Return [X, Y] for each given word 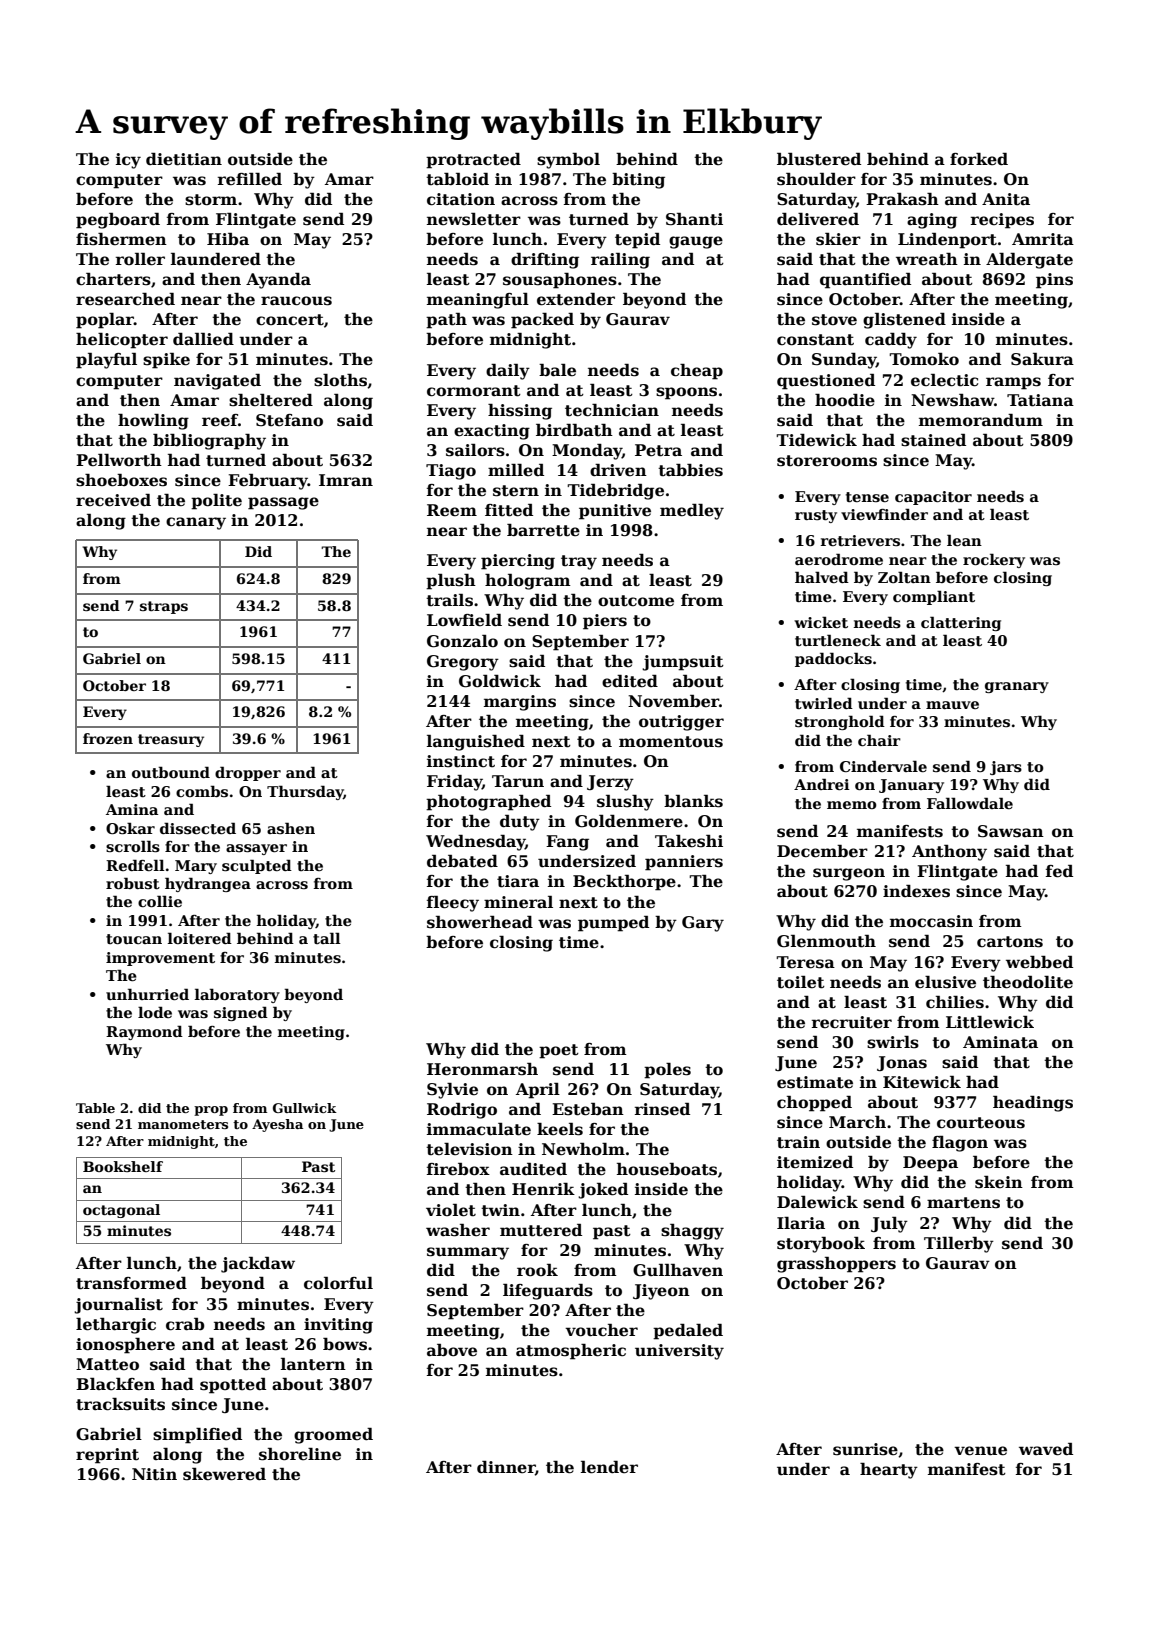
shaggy [692, 1232]
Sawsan [1011, 831]
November [673, 701]
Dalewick [817, 1202]
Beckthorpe [624, 883]
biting [638, 181]
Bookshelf [123, 1166]
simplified [197, 1436]
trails [449, 600]
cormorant [474, 391]
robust [133, 883]
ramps [1013, 383]
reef [220, 420]
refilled [250, 179]
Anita [1006, 199]
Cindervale [883, 766]
